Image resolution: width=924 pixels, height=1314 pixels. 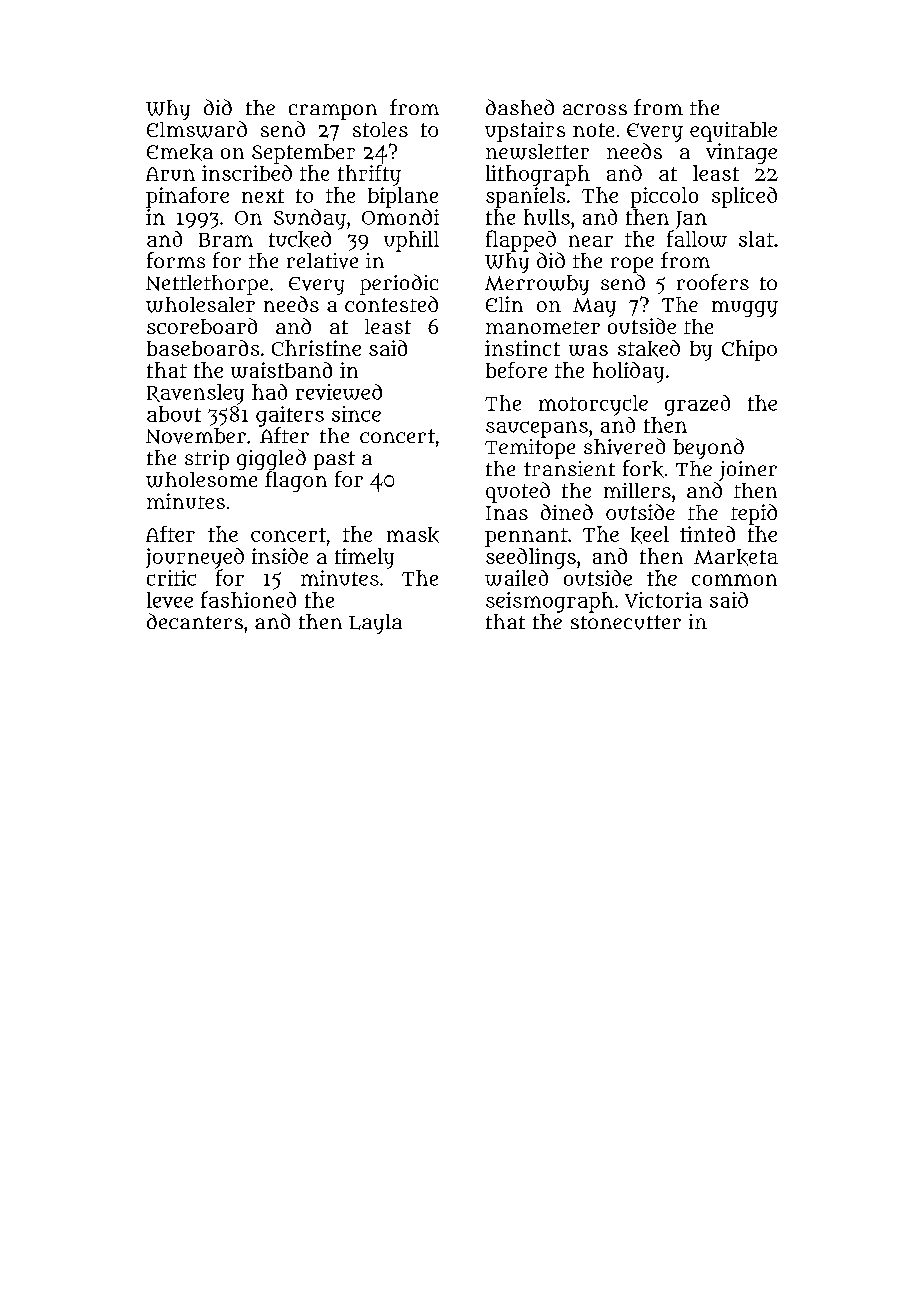 I want to click on staked, so click(x=649, y=348).
